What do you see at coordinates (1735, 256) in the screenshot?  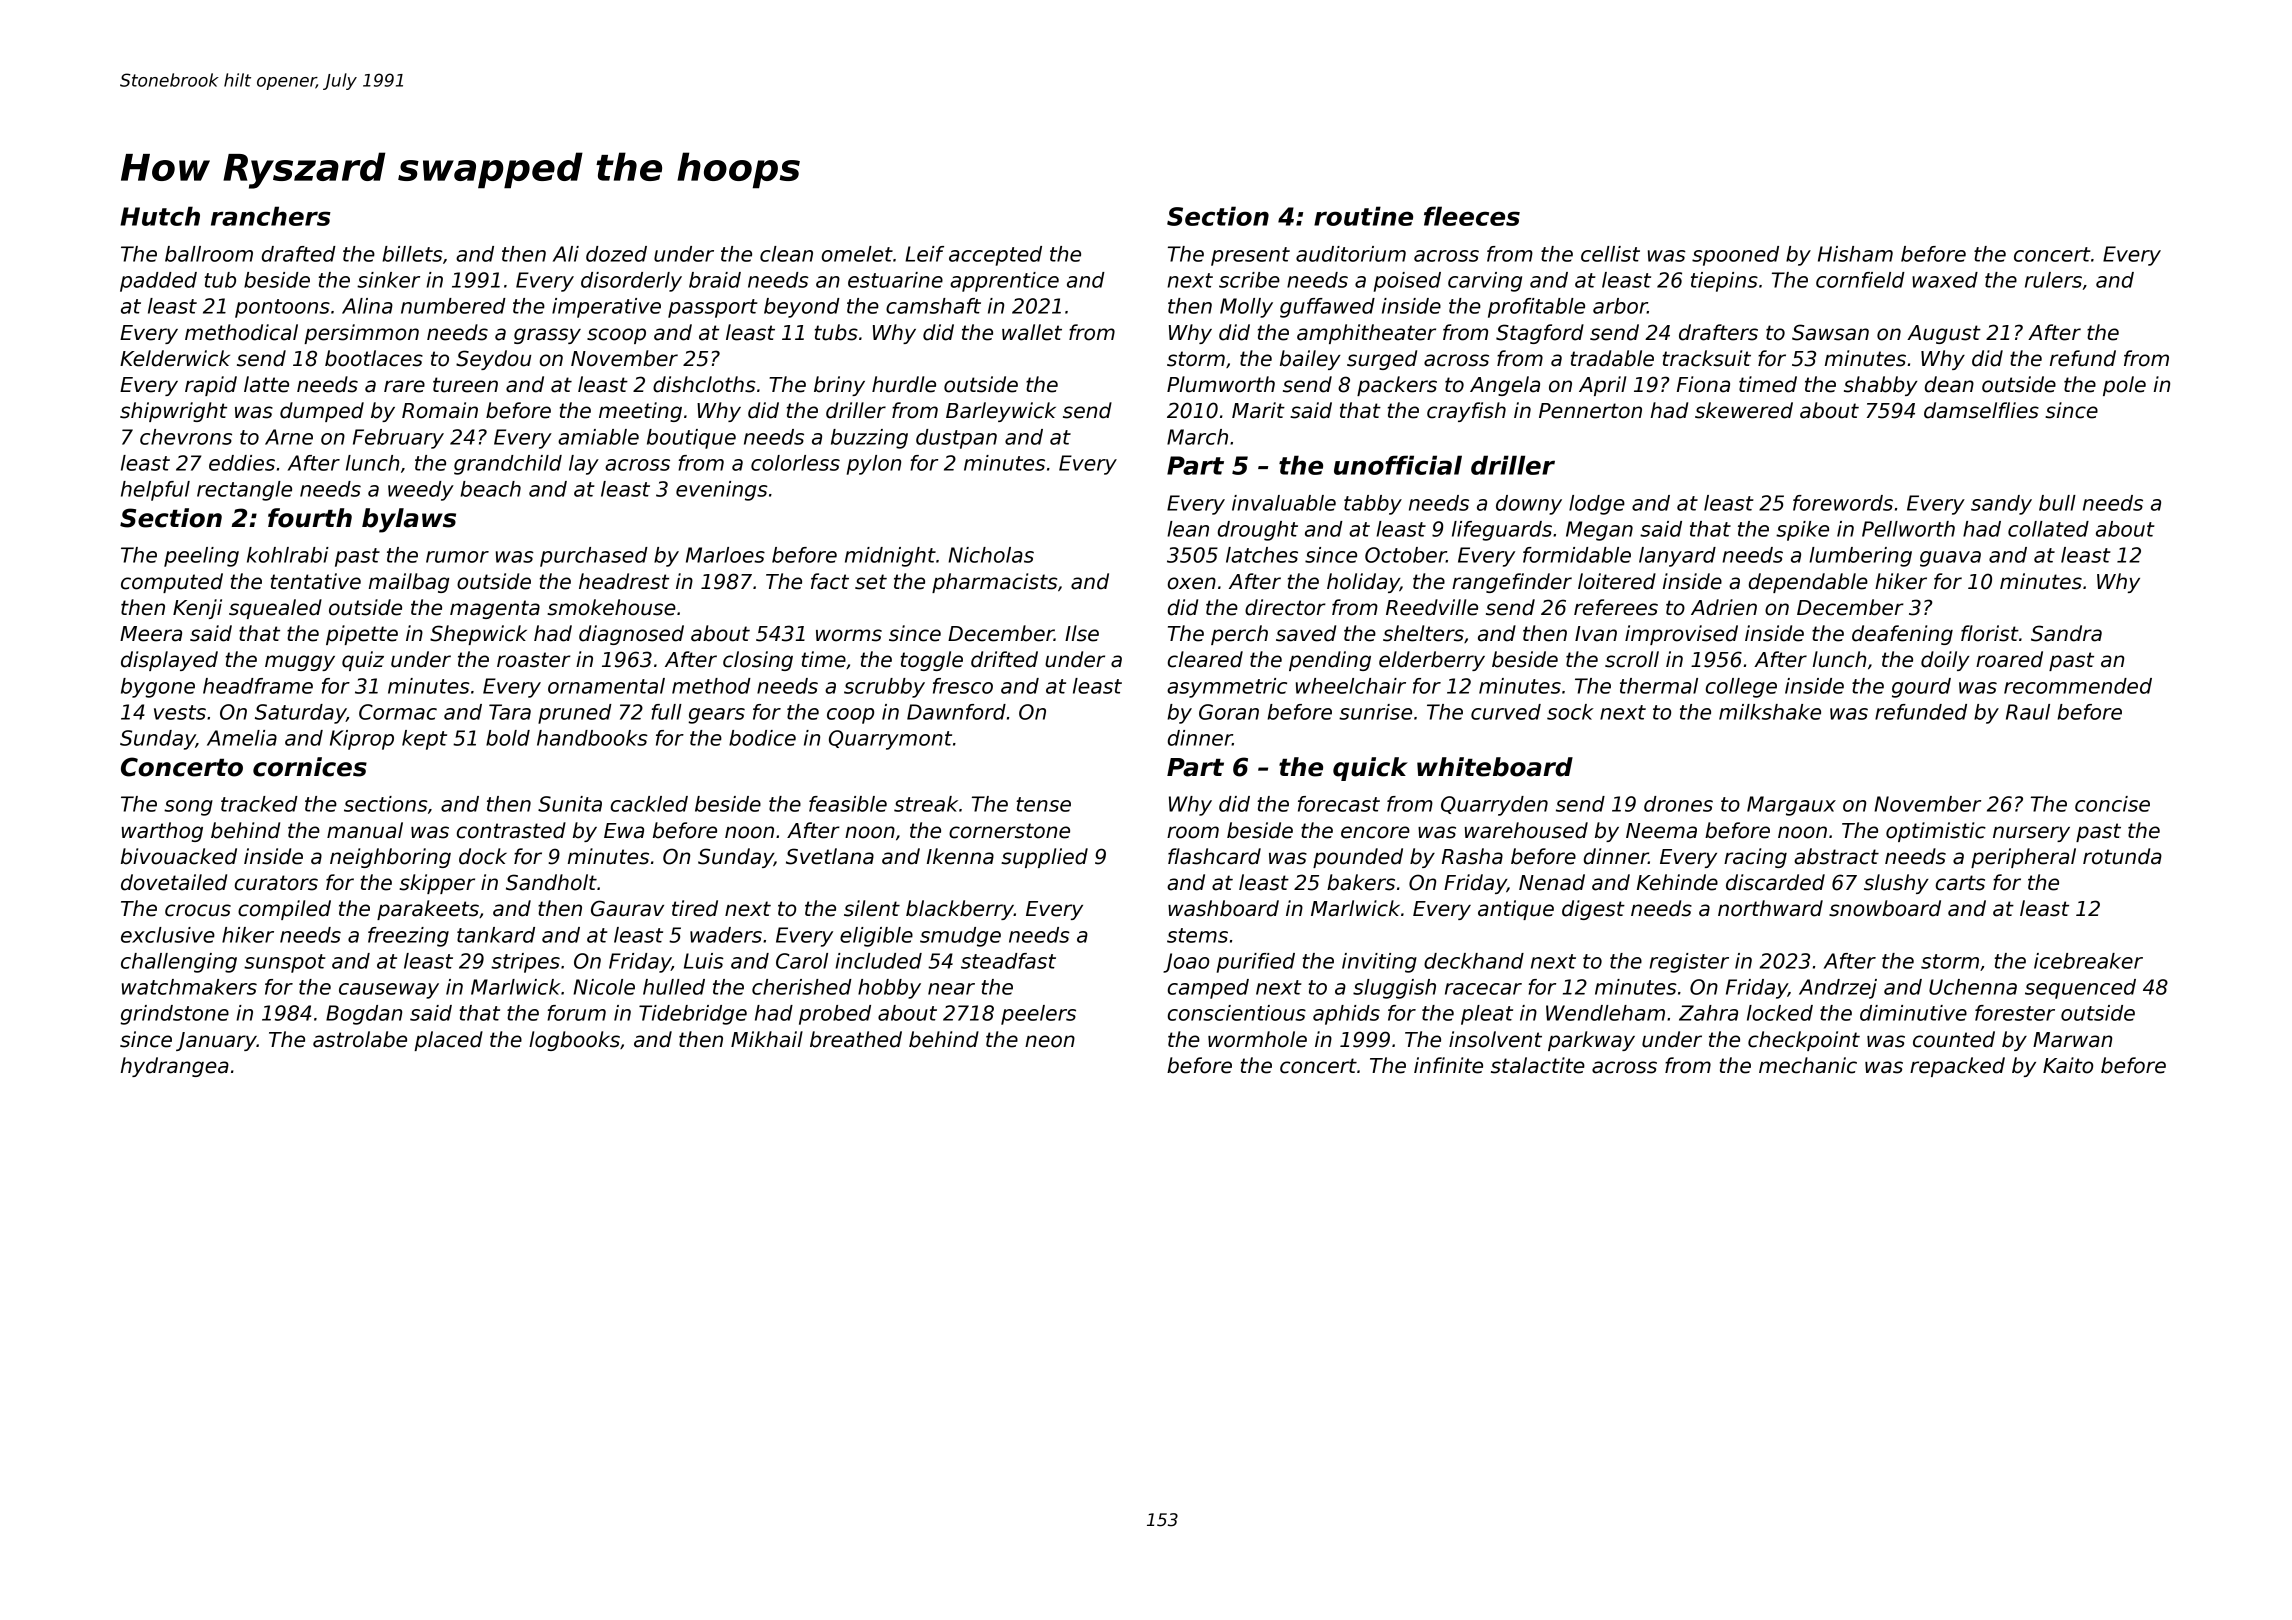 I see `spooned` at bounding box center [1735, 256].
